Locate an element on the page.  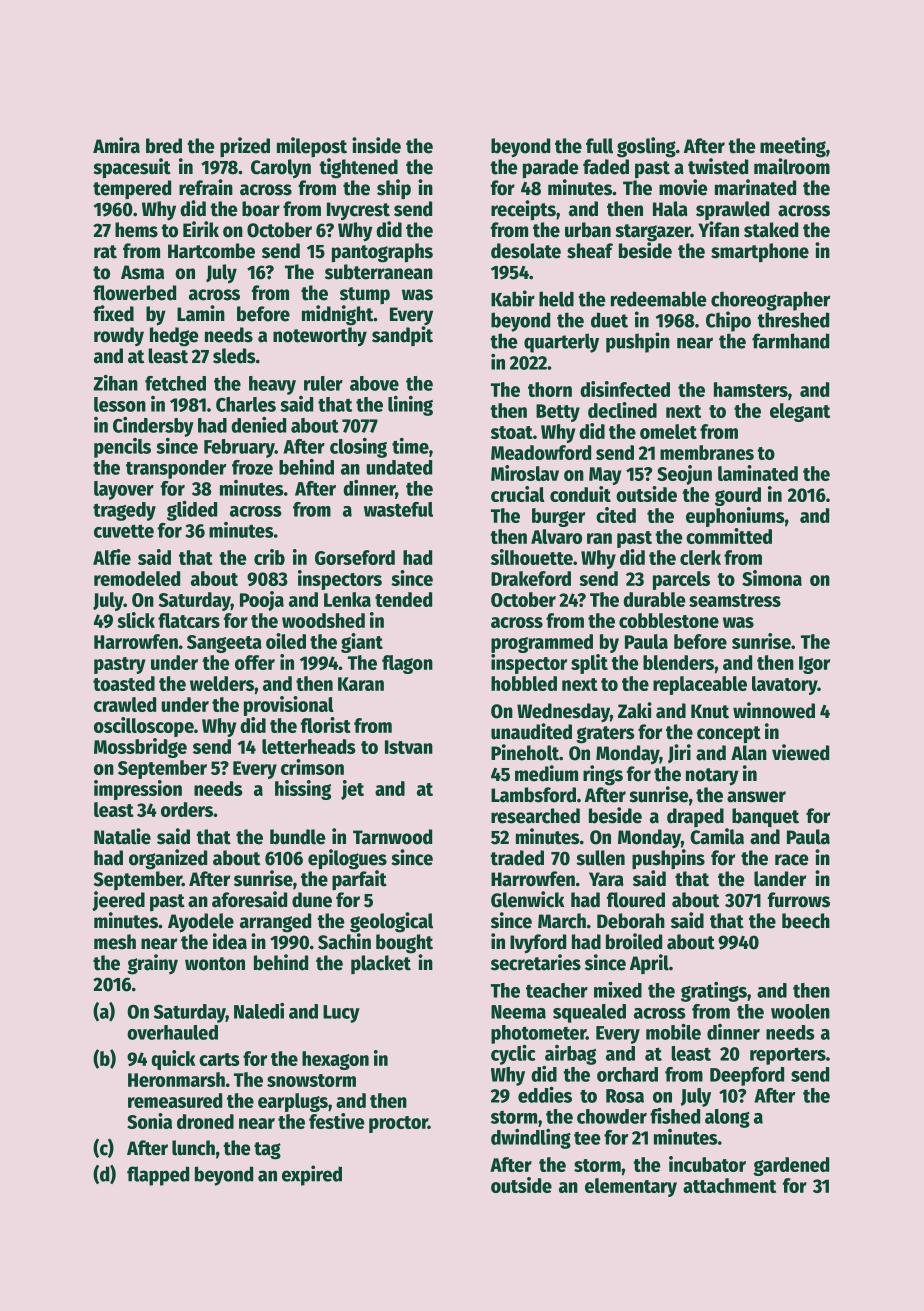
organized is located at coordinates (168, 859).
